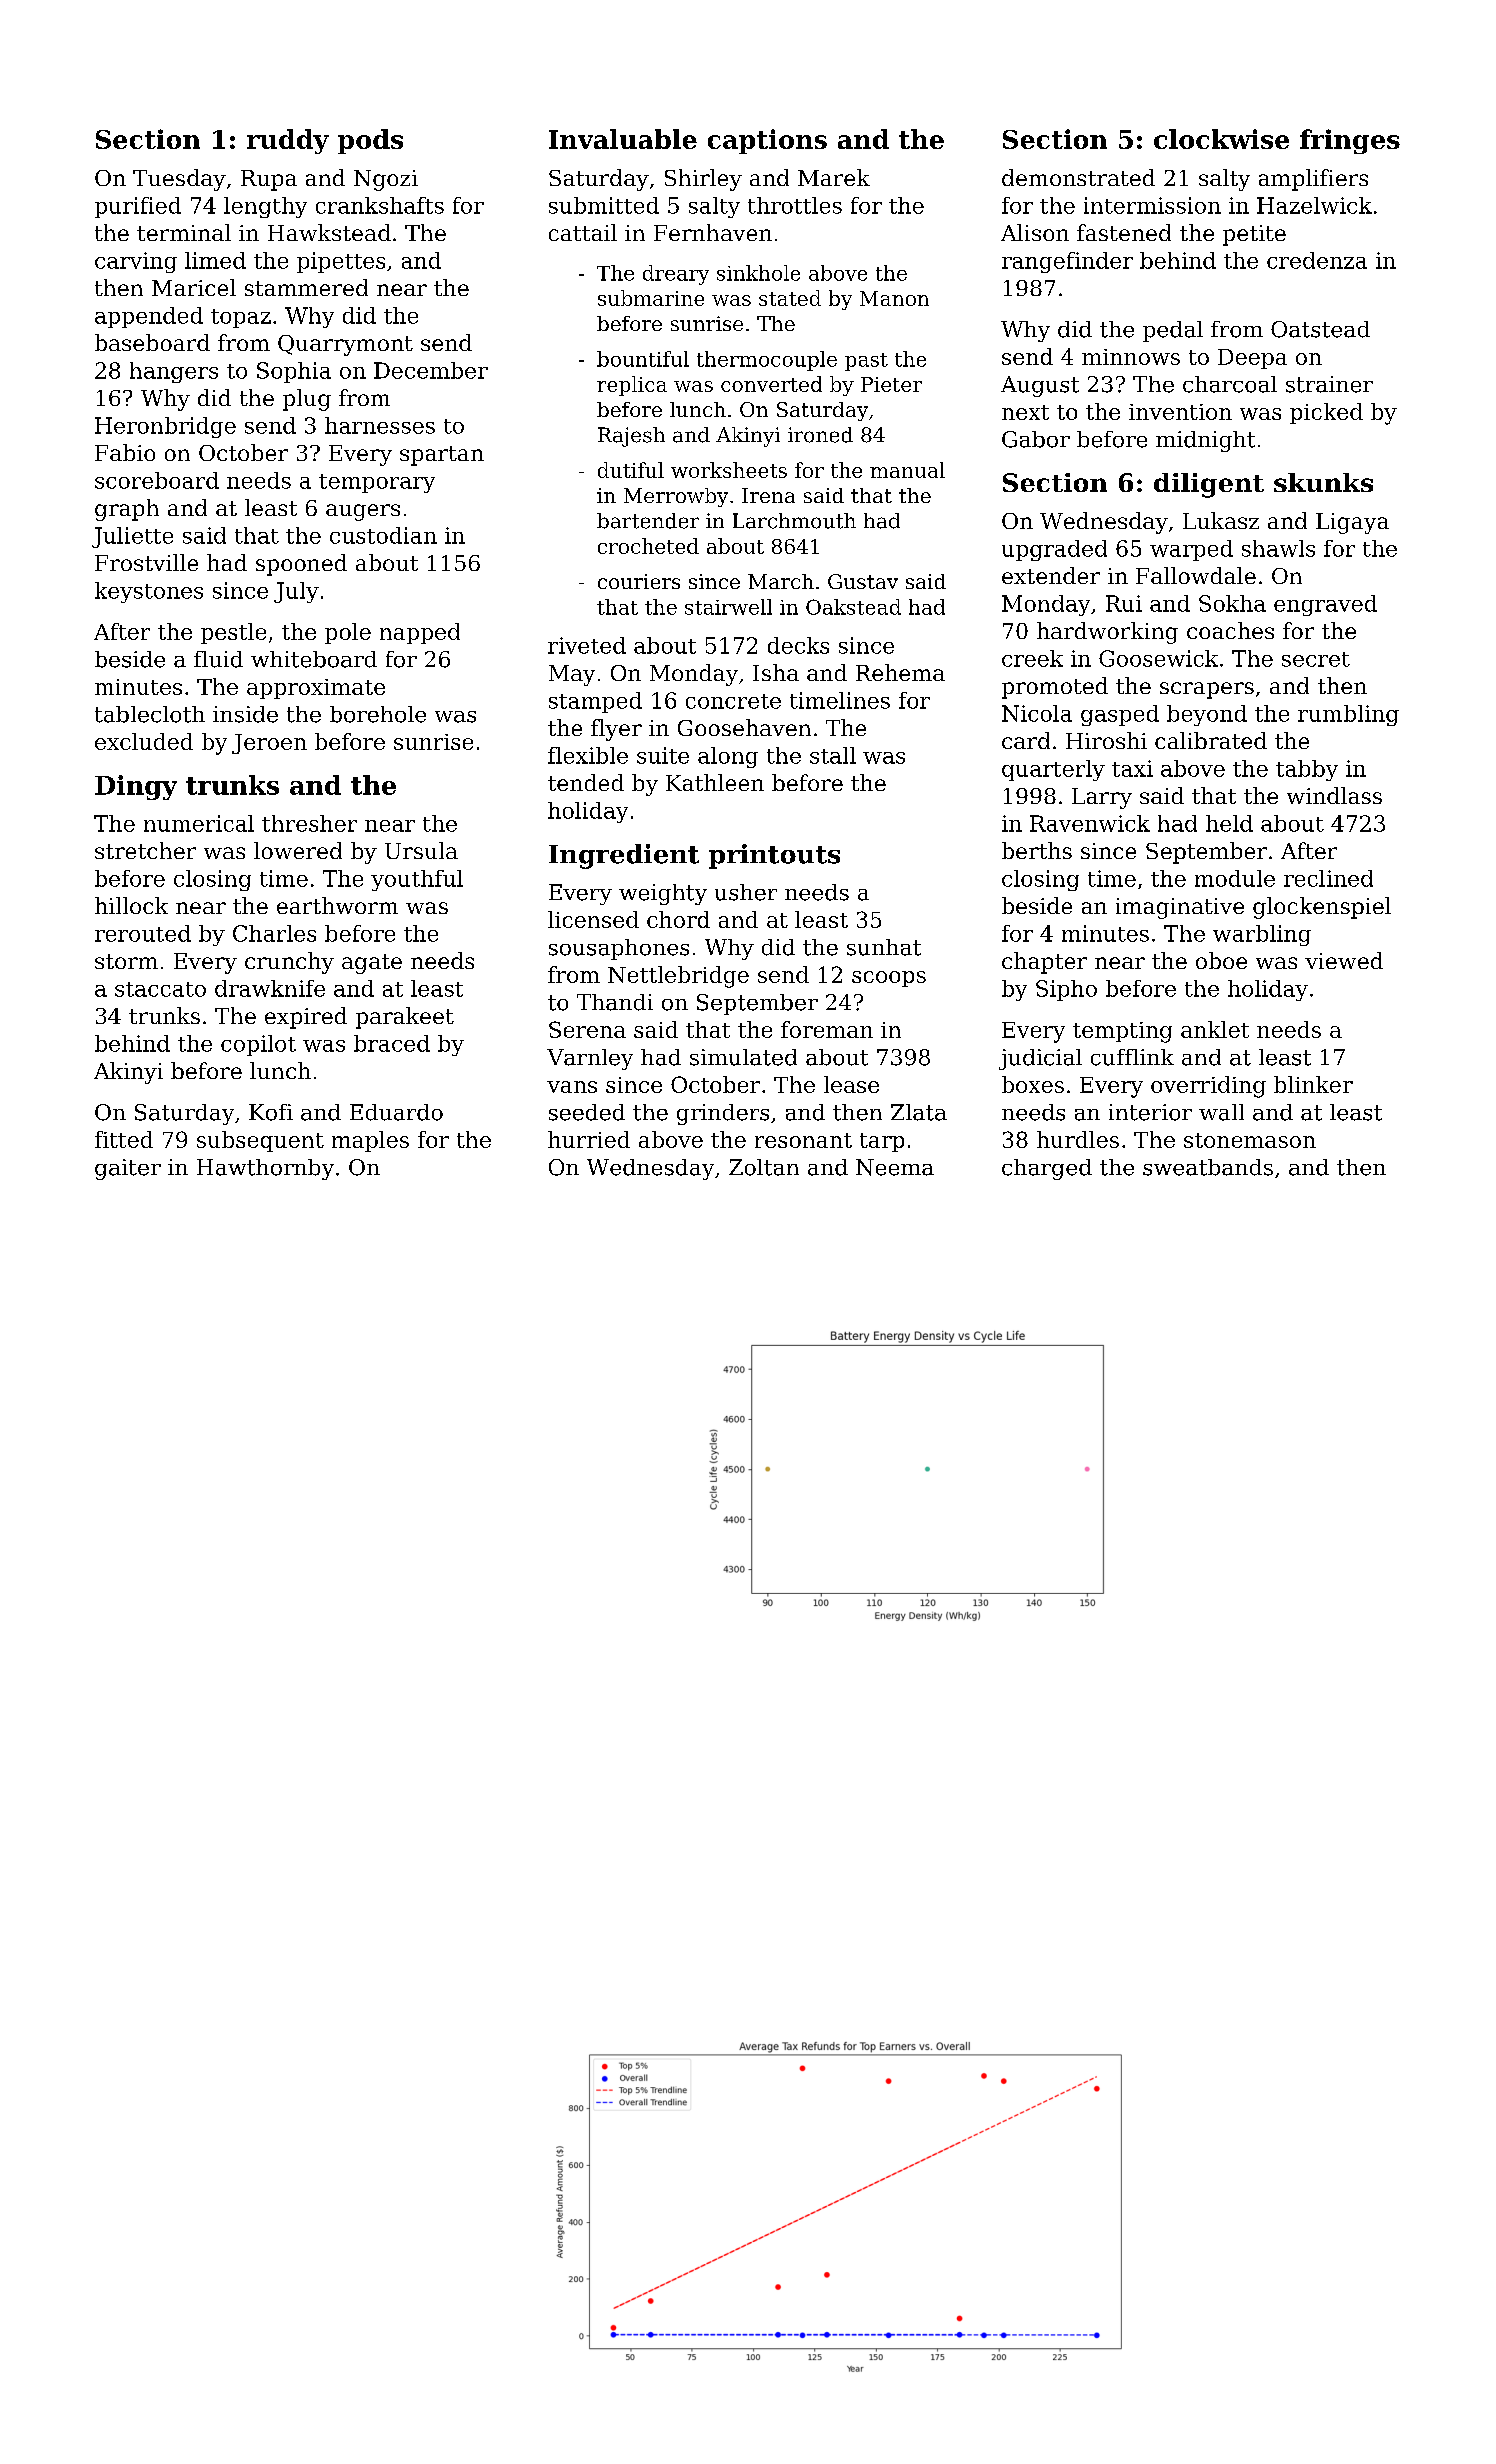 This screenshot has height=2464, width=1496. I want to click on Ravenwick, so click(1090, 823).
